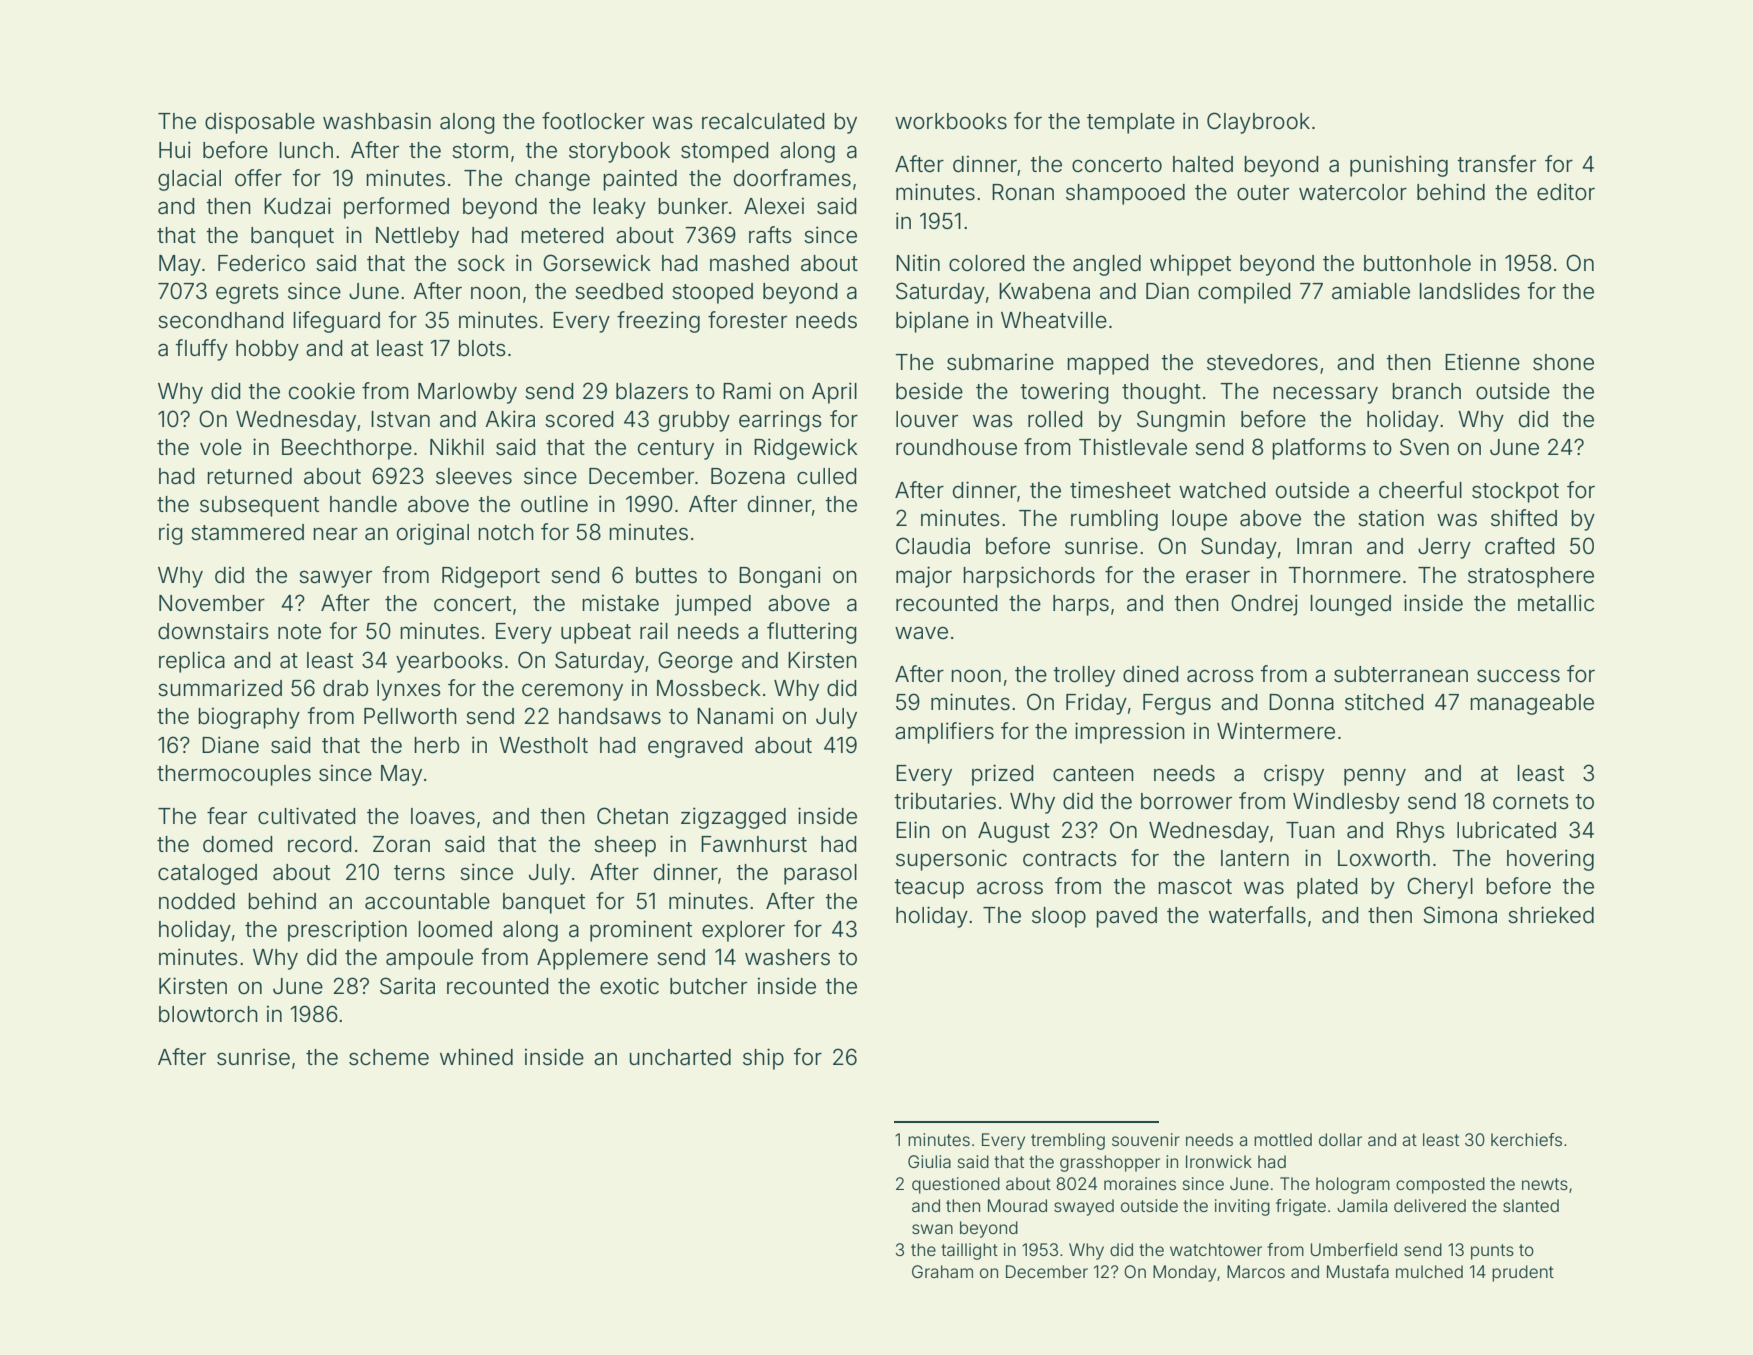  Describe the element at coordinates (641, 931) in the document. I see `prominent` at that location.
